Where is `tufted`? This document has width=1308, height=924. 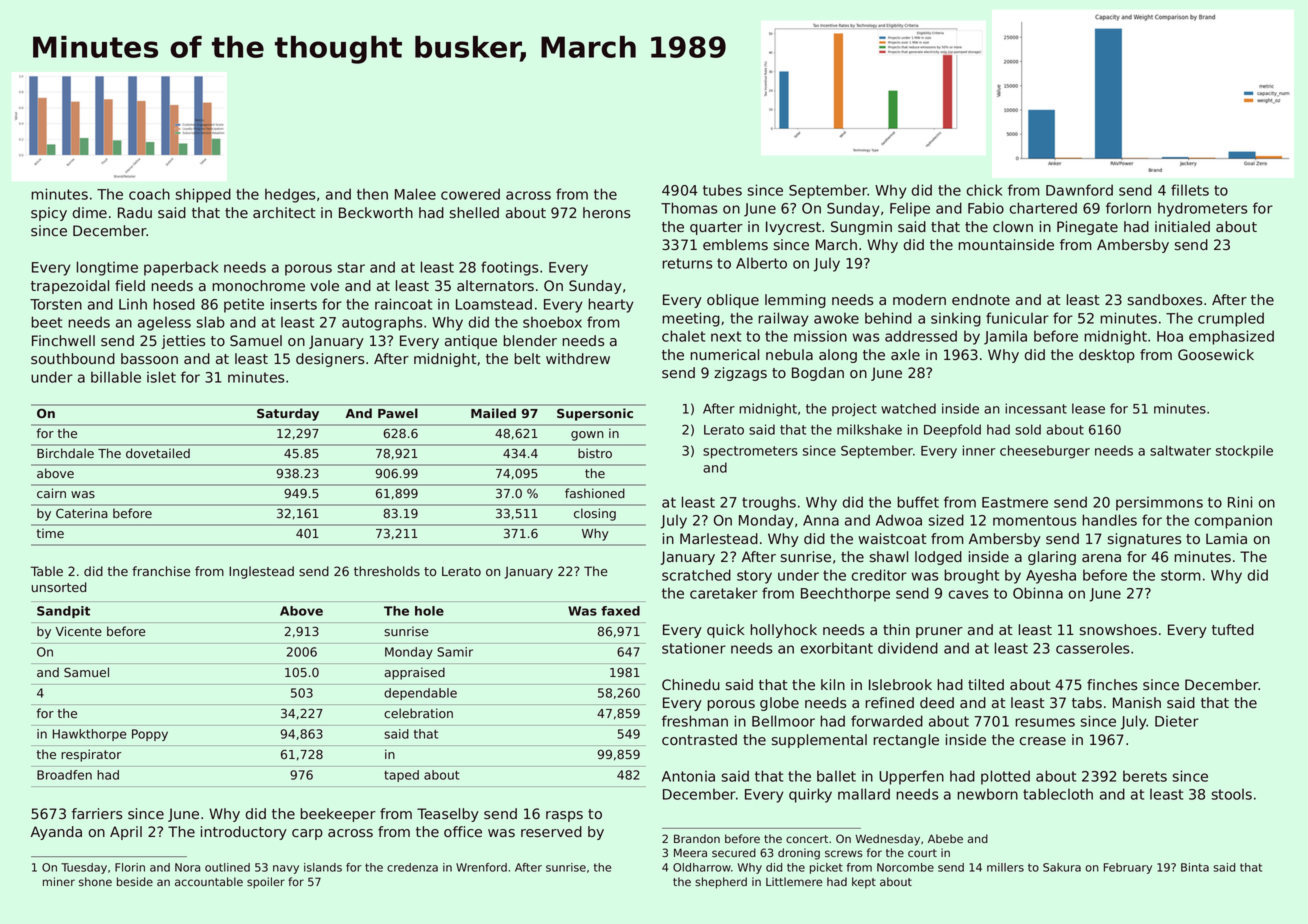 tufted is located at coordinates (1233, 630).
